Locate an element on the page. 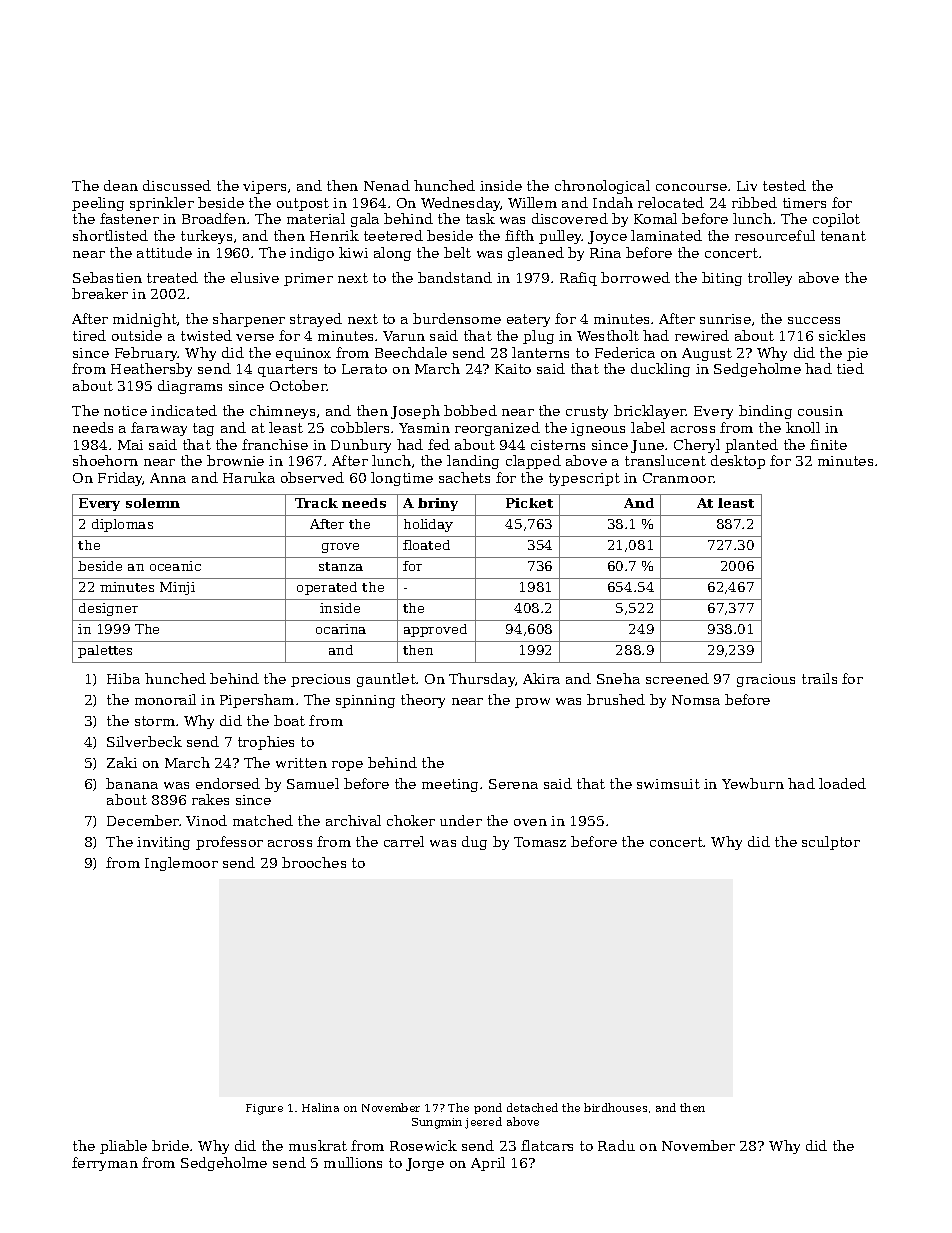 Image resolution: width=952 pixels, height=1233 pixels. flatcars is located at coordinates (547, 1145).
